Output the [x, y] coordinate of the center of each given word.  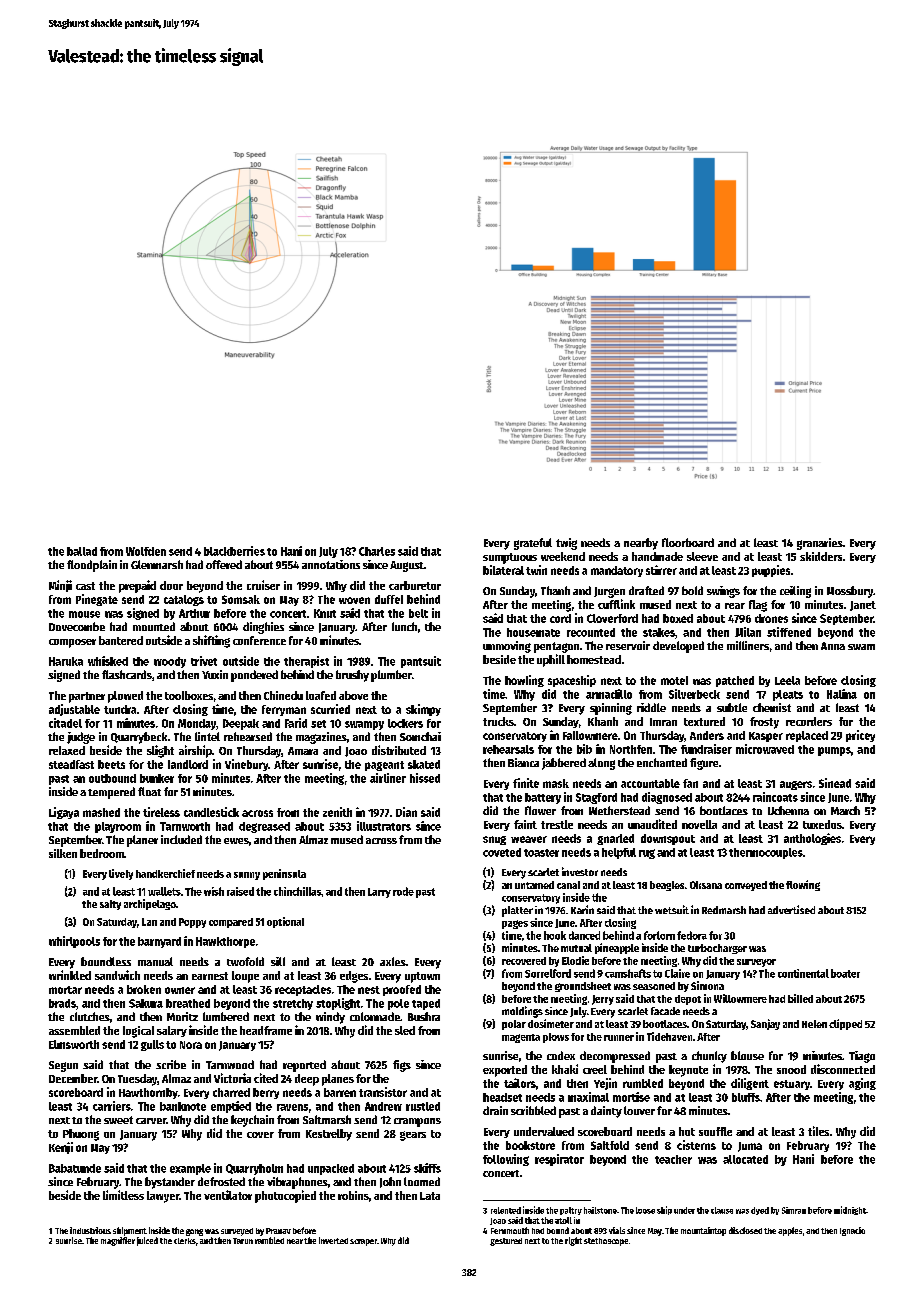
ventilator [228, 1195]
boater [845, 973]
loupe [245, 977]
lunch [404, 626]
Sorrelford [548, 973]
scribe [171, 1064]
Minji [60, 586]
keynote [688, 1071]
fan [690, 783]
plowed [125, 697]
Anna [833, 646]
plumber [391, 676]
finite [526, 783]
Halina [842, 694]
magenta [521, 1038]
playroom [118, 827]
